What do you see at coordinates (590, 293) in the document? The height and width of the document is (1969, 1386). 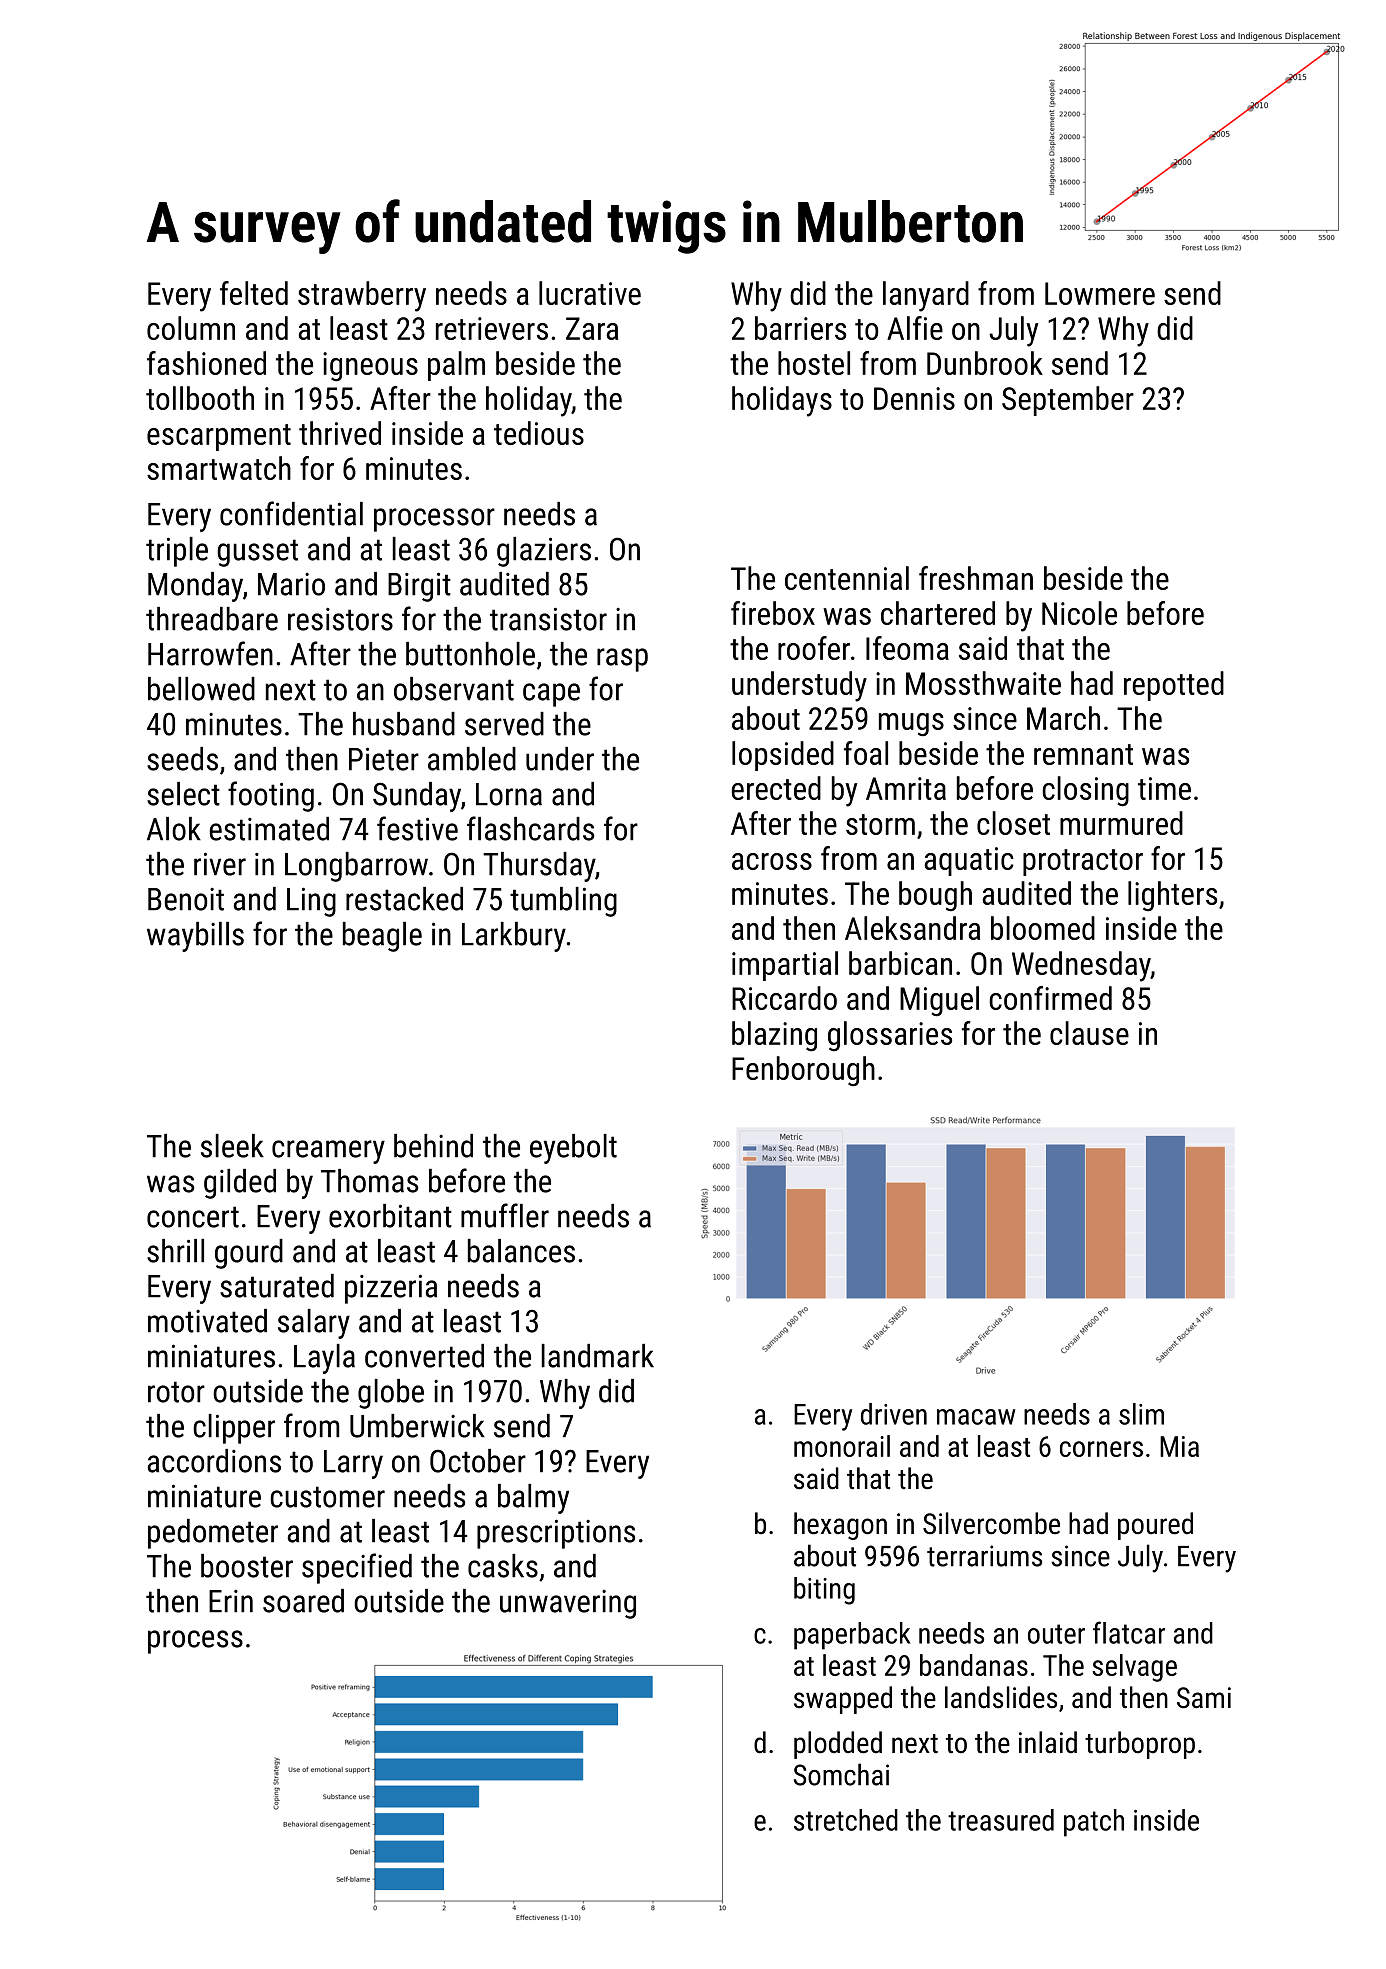 I see `lucrative` at bounding box center [590, 293].
